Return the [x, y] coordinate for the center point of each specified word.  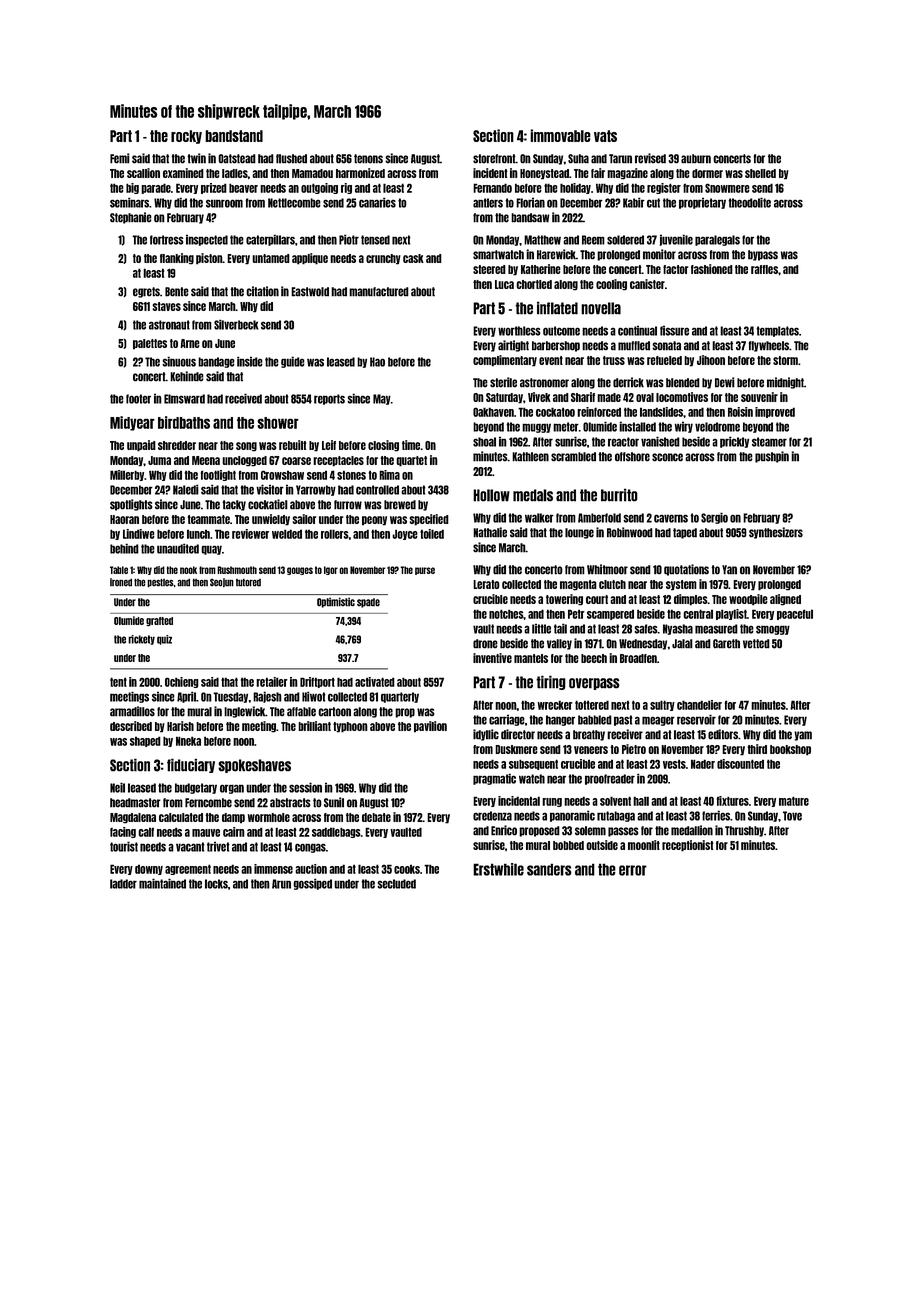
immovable [560, 135]
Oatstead [237, 159]
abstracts [290, 803]
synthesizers [776, 533]
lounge [579, 533]
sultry [662, 705]
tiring [551, 683]
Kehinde [187, 376]
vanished [660, 441]
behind [124, 548]
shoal [484, 442]
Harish [180, 726]
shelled [760, 173]
